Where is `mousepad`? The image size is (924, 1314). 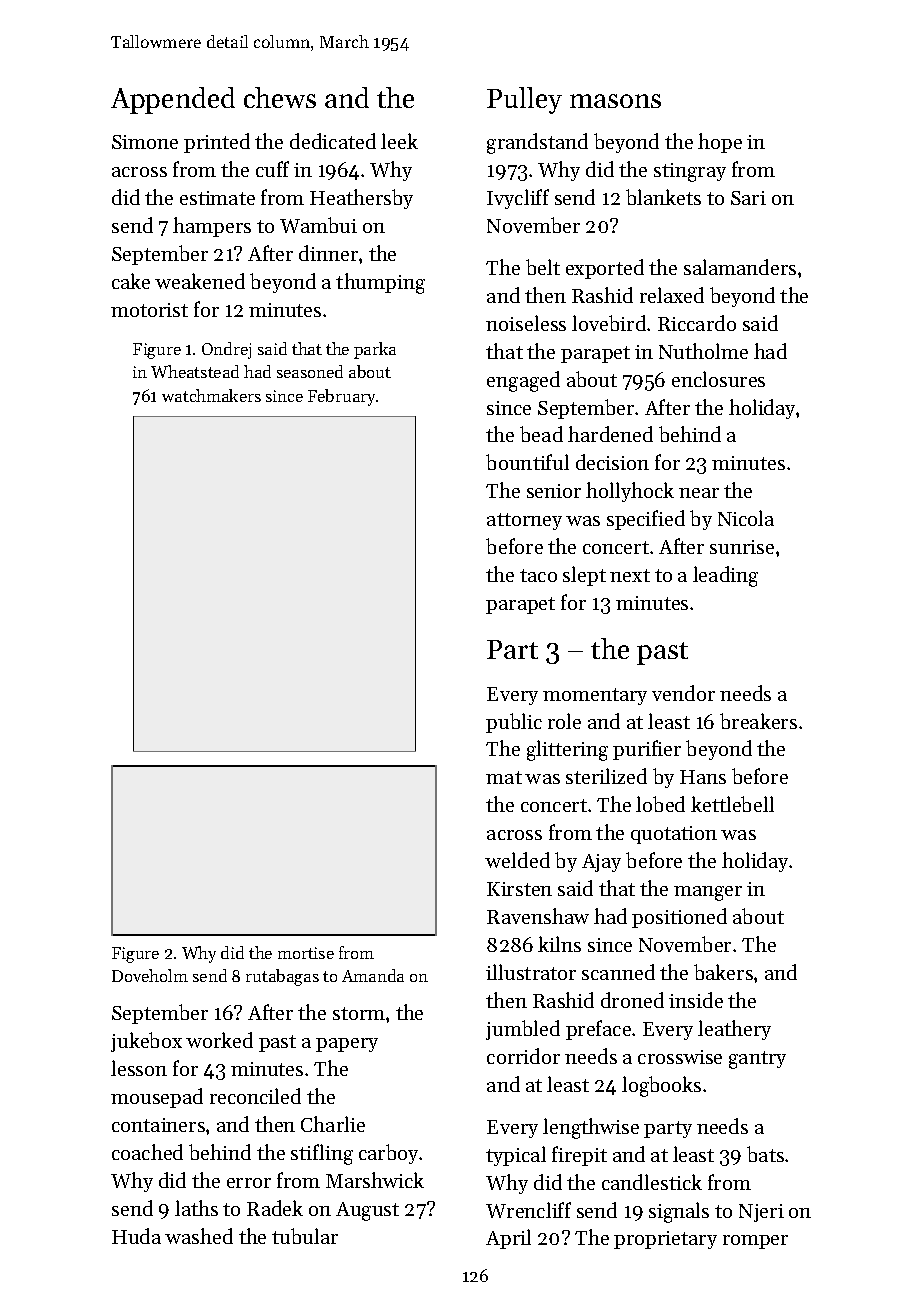
mousepad is located at coordinates (157, 1098).
